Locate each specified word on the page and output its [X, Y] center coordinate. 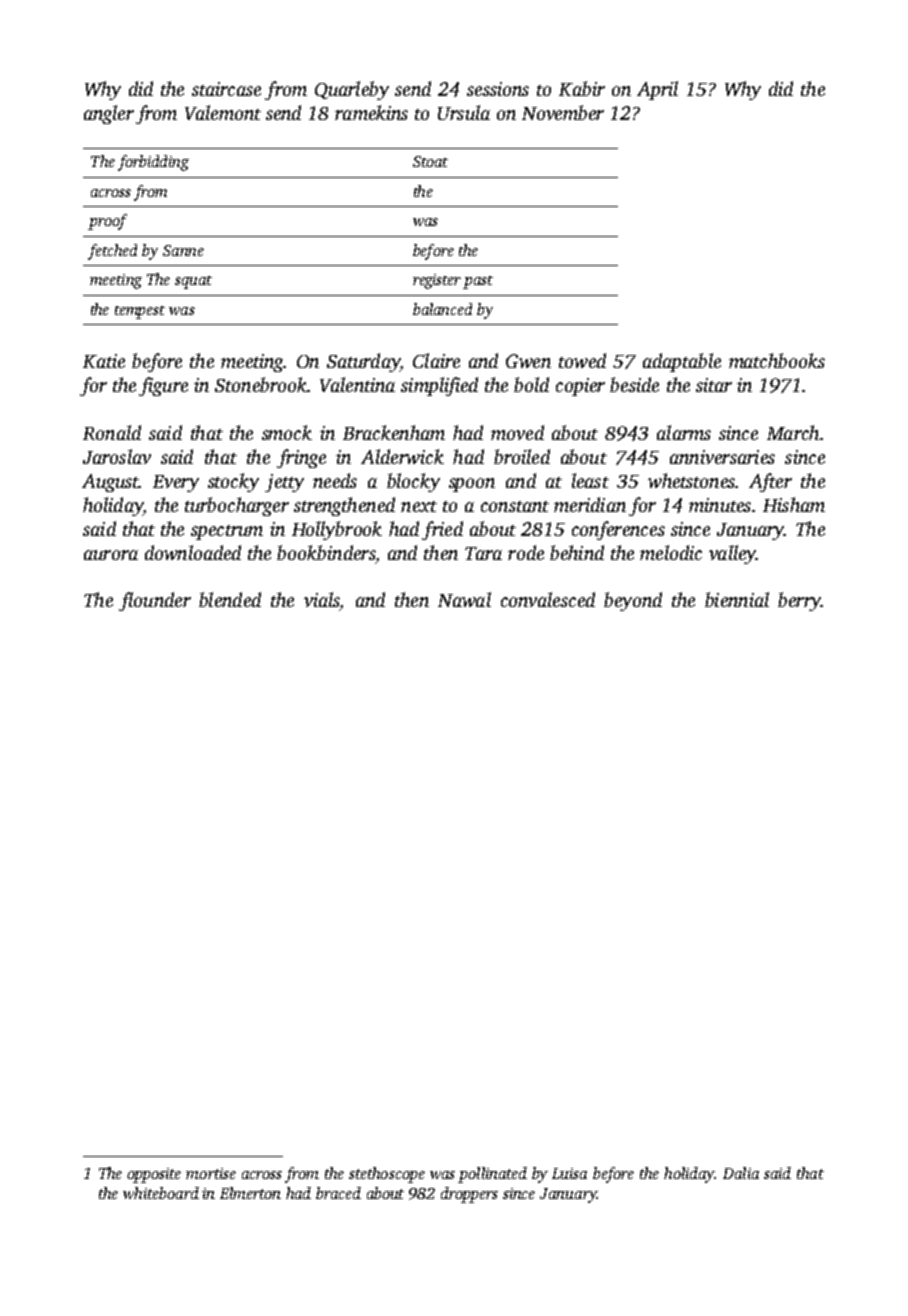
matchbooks [777, 360]
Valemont [223, 112]
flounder [155, 601]
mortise [211, 1173]
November [563, 112]
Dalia [741, 1173]
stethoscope [387, 1175]
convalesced [548, 599]
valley [732, 554]
